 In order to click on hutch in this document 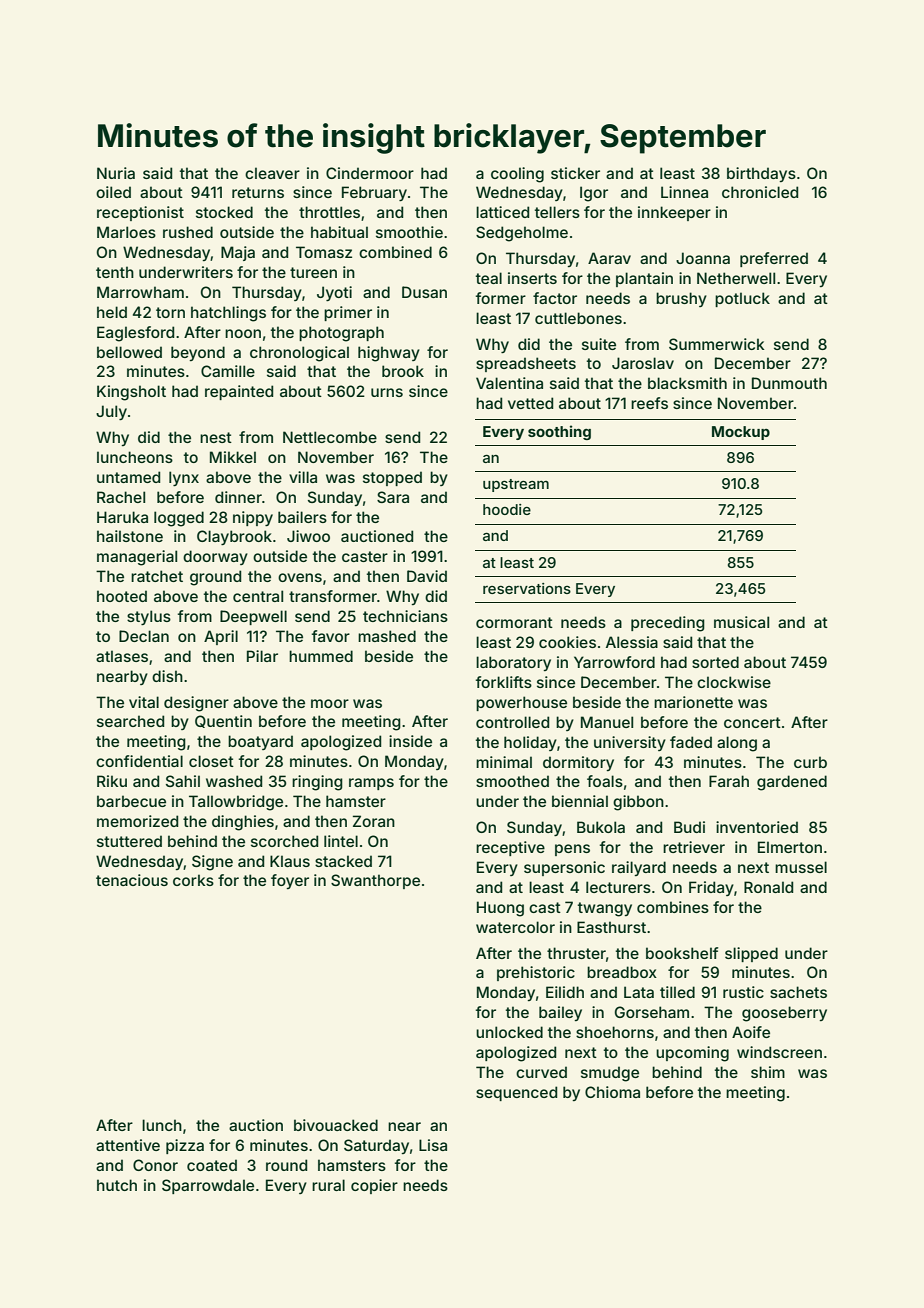, I will do `click(117, 1185)`.
